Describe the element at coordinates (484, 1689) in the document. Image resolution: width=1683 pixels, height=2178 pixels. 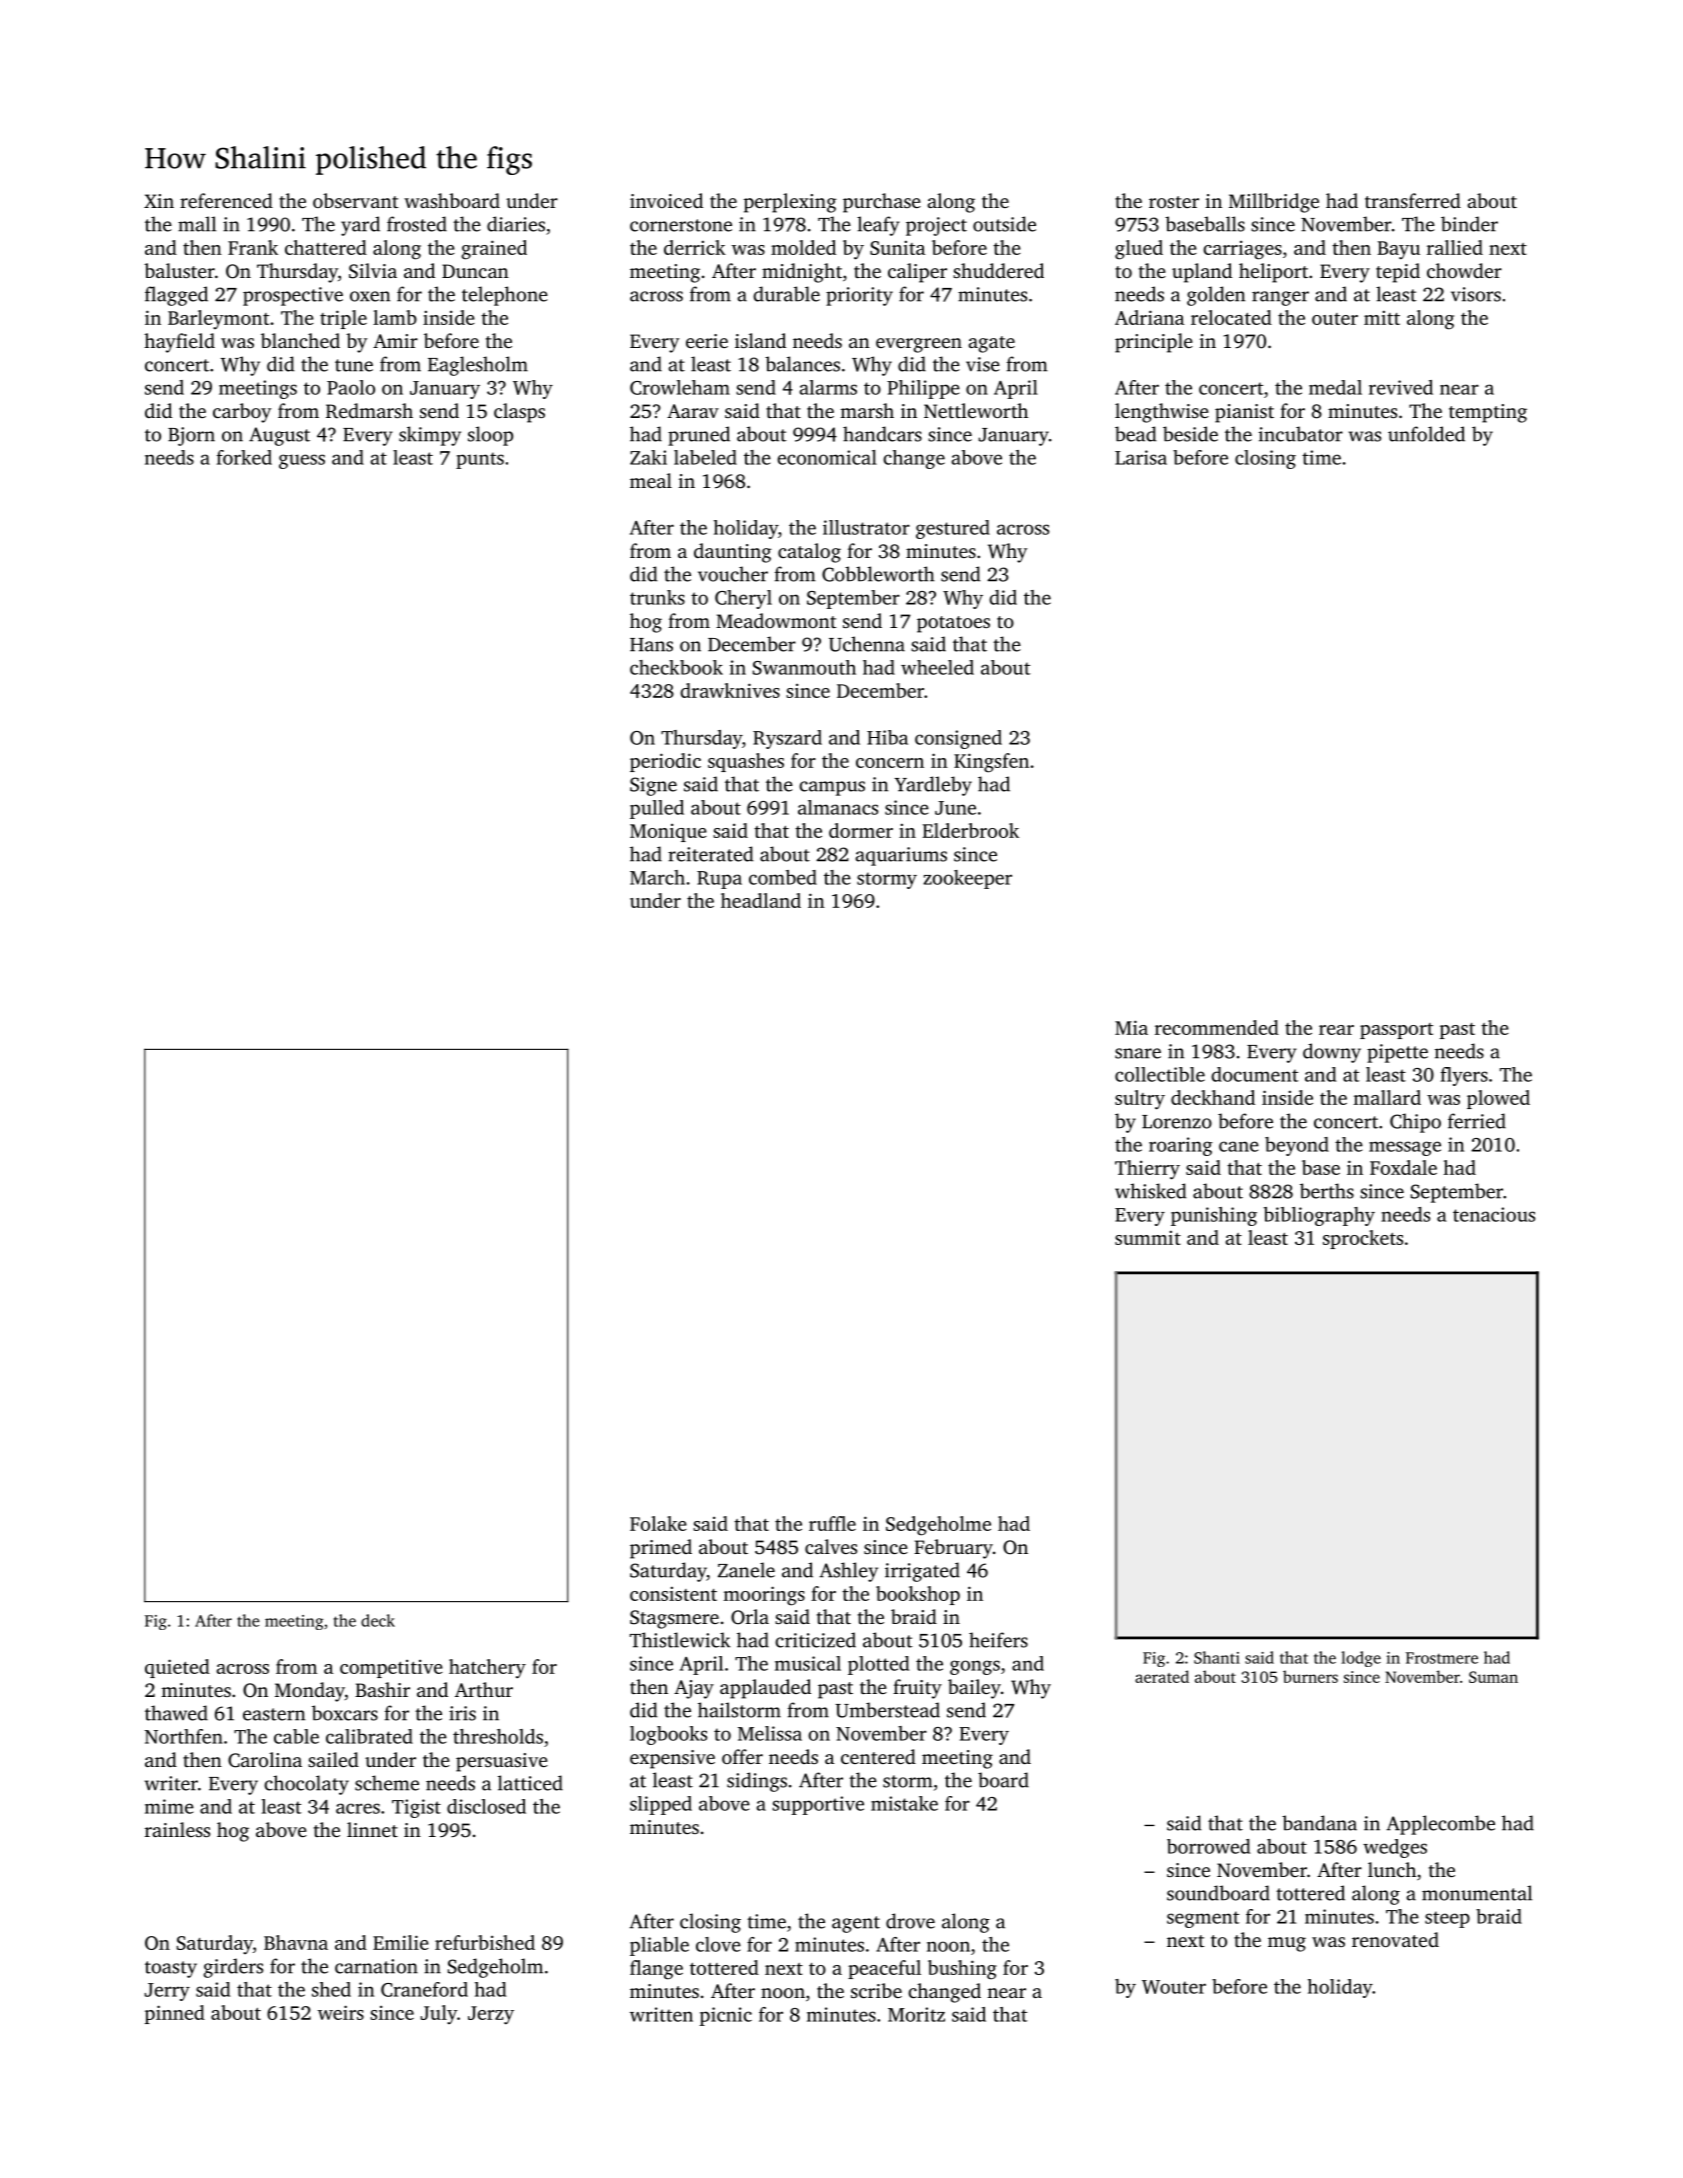
I see `Arthur` at that location.
